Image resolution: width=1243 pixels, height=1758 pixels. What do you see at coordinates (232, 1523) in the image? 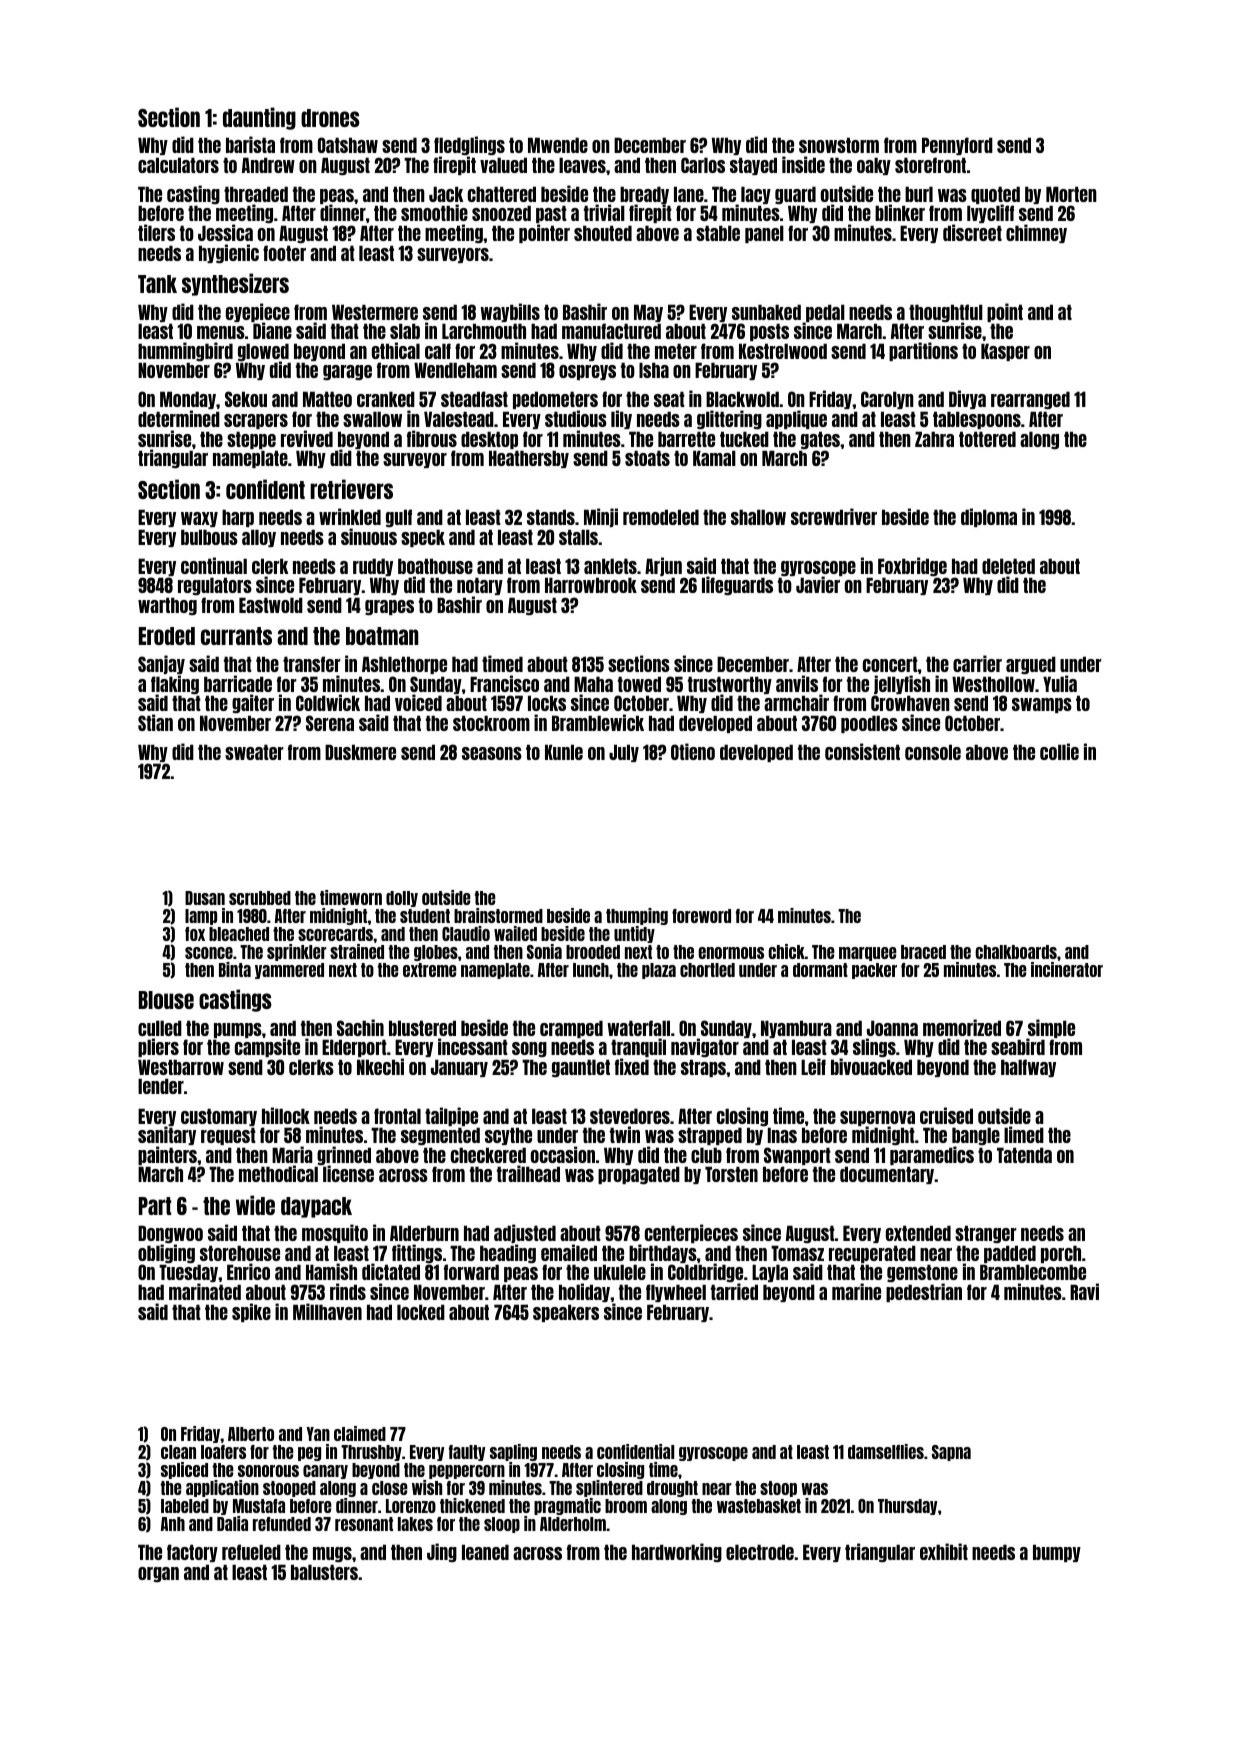
I see `Dalia` at bounding box center [232, 1523].
